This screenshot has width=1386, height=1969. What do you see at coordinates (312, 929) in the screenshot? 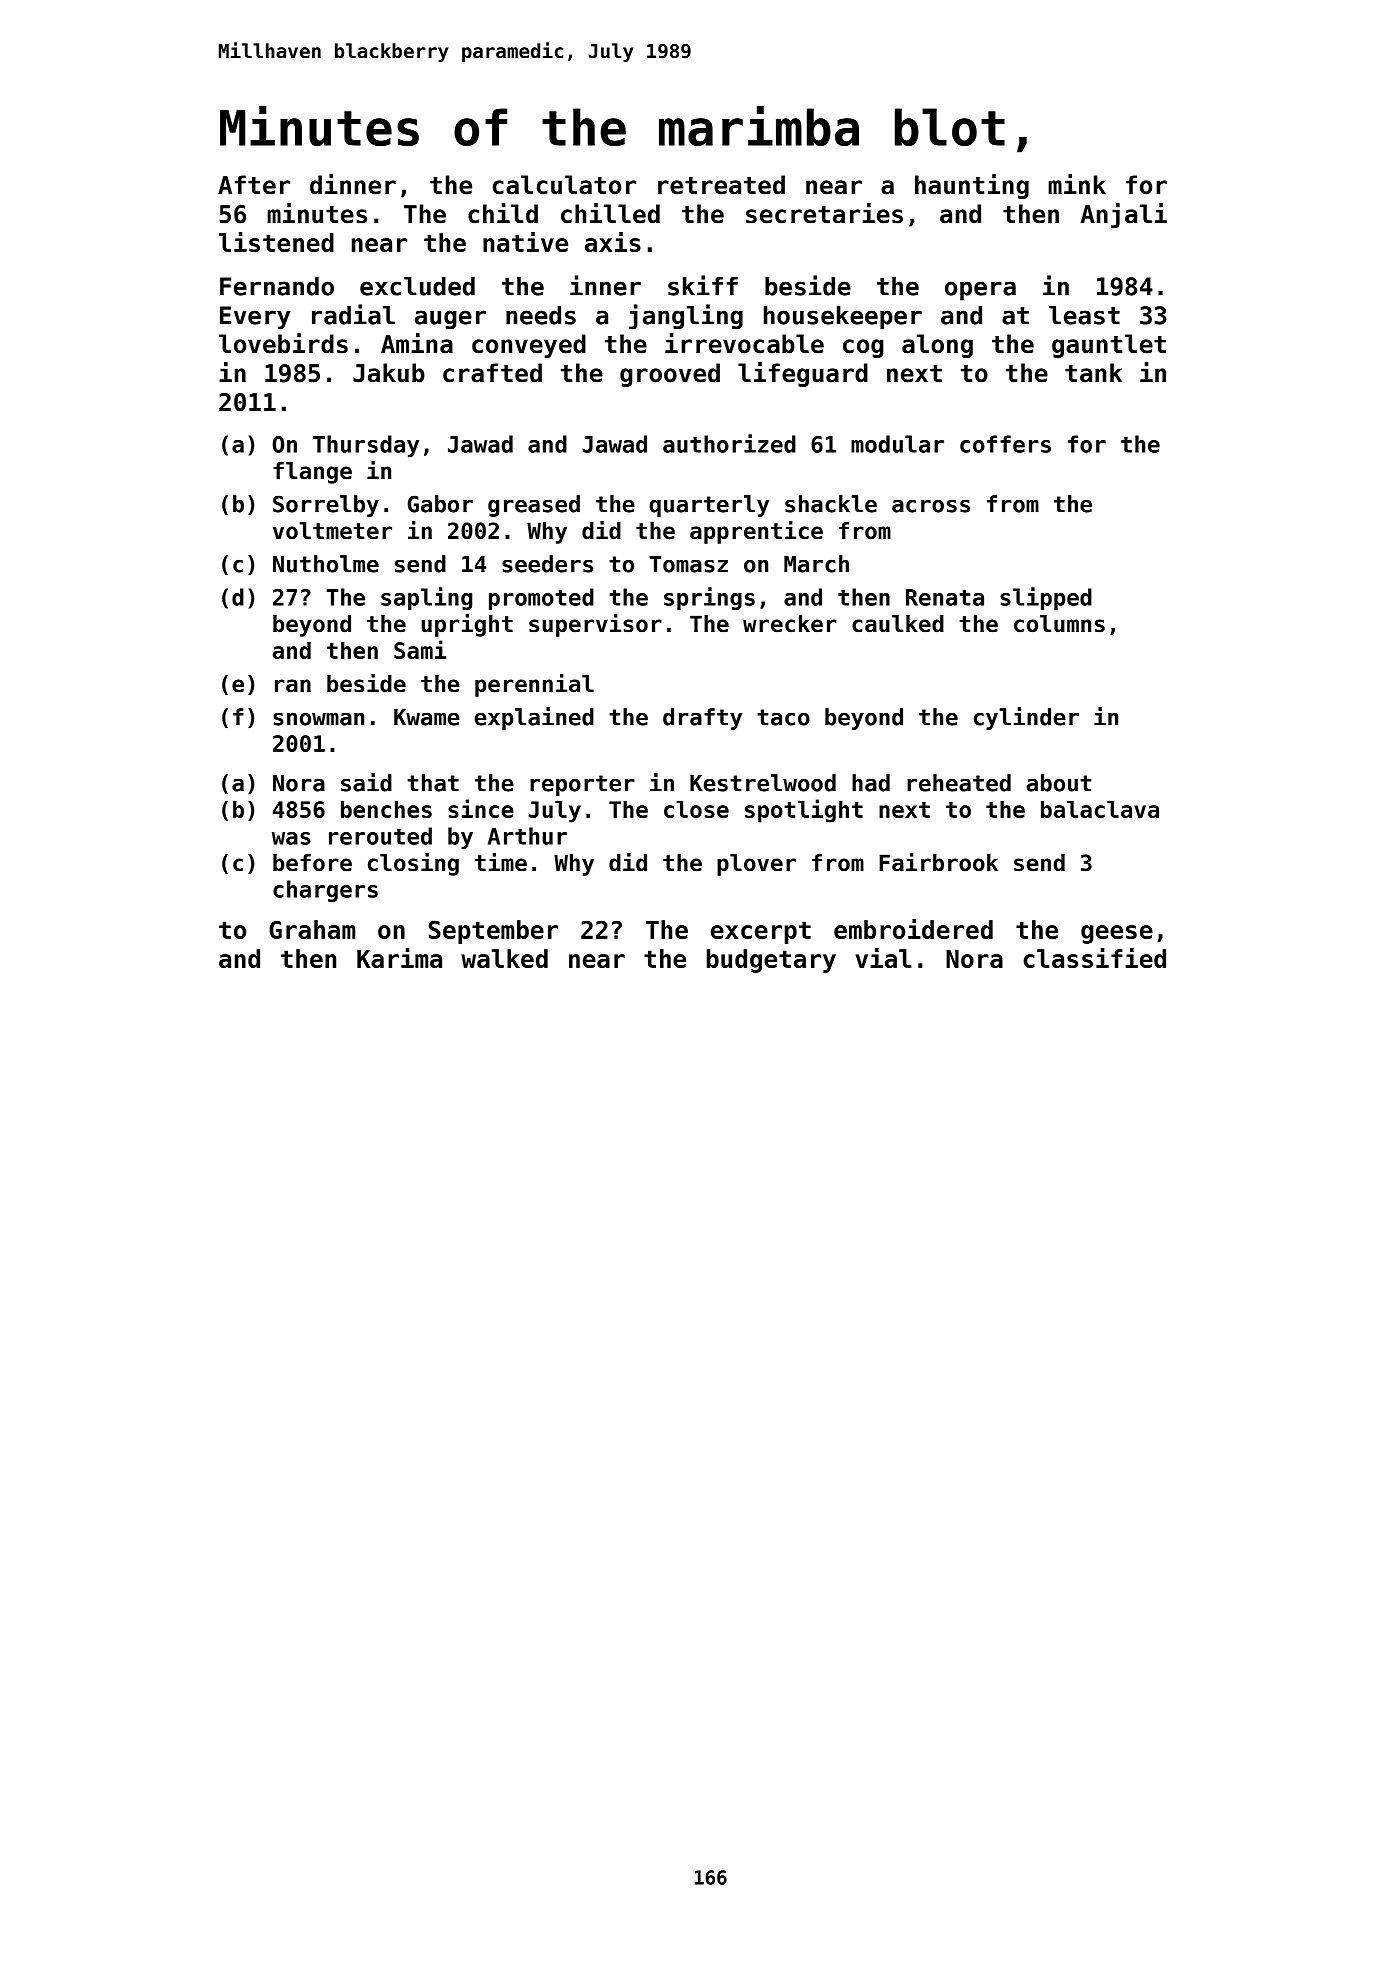
I see `Graham` at bounding box center [312, 929].
